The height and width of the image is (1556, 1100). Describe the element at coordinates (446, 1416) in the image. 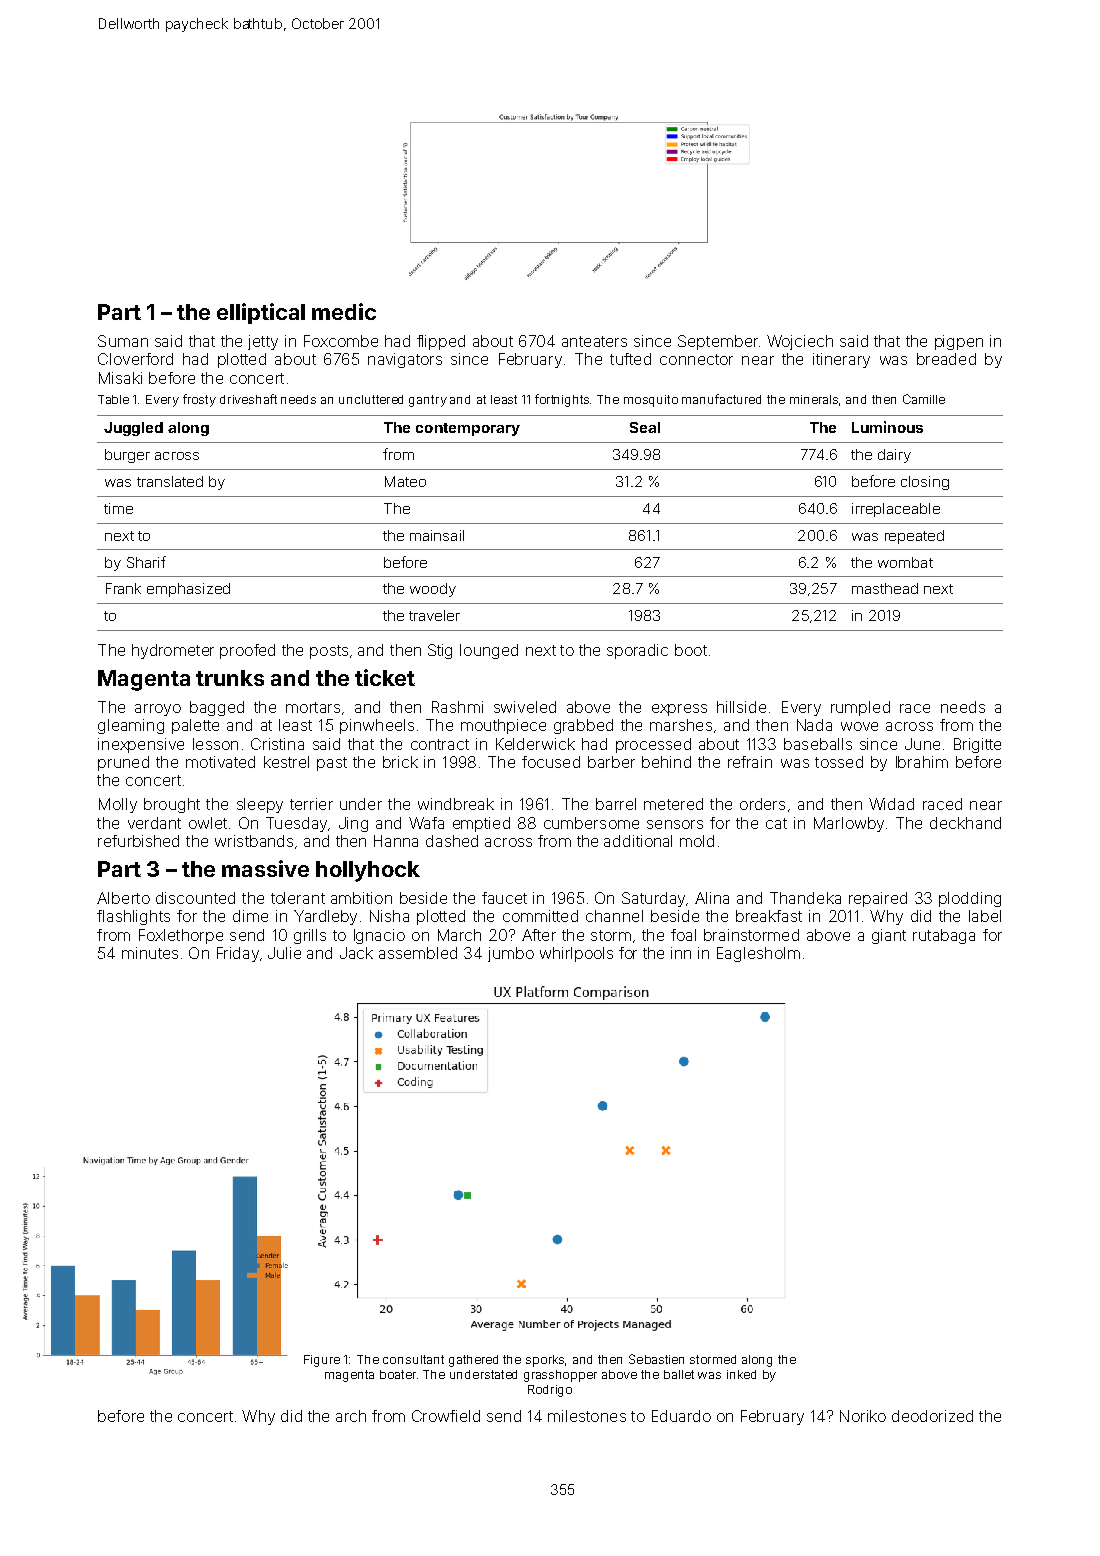

I see `Crowfield` at that location.
